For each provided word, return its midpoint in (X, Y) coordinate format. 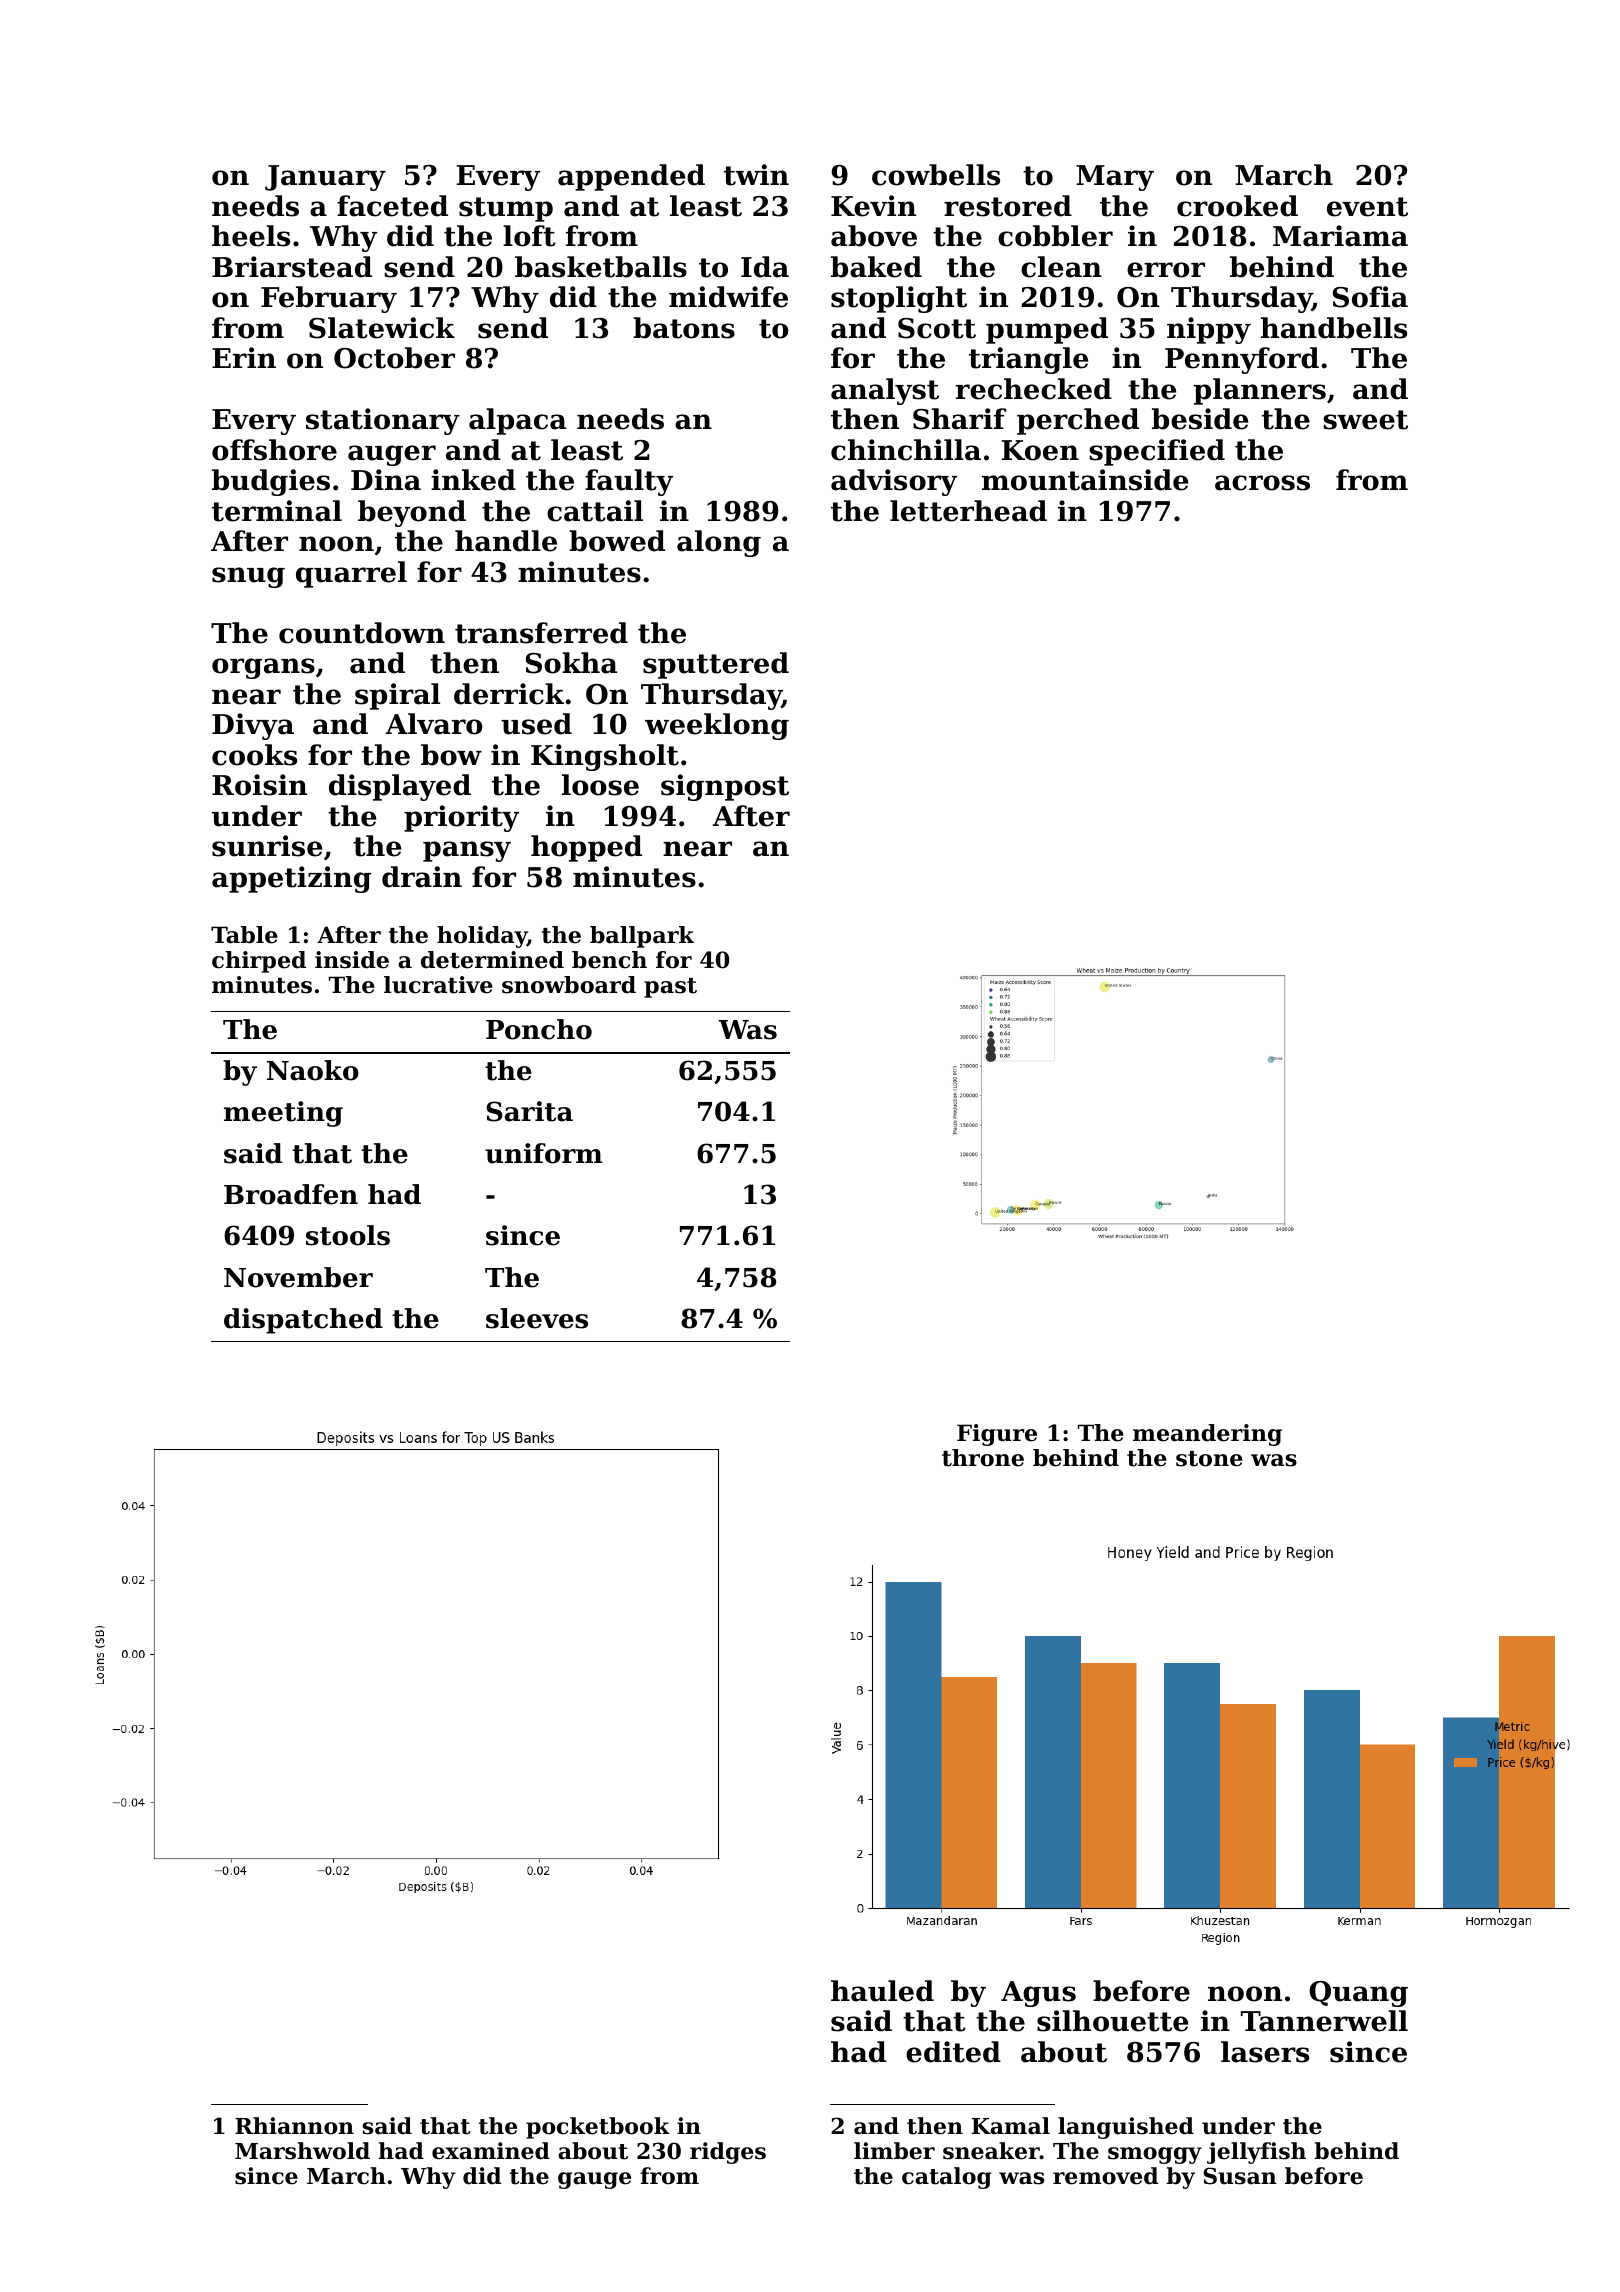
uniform (544, 1153)
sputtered (716, 665)
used (536, 724)
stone (1209, 1459)
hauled (882, 1991)
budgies (271, 482)
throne (983, 1458)
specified (1157, 452)
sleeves (537, 1318)
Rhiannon (294, 2126)
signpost (725, 787)
